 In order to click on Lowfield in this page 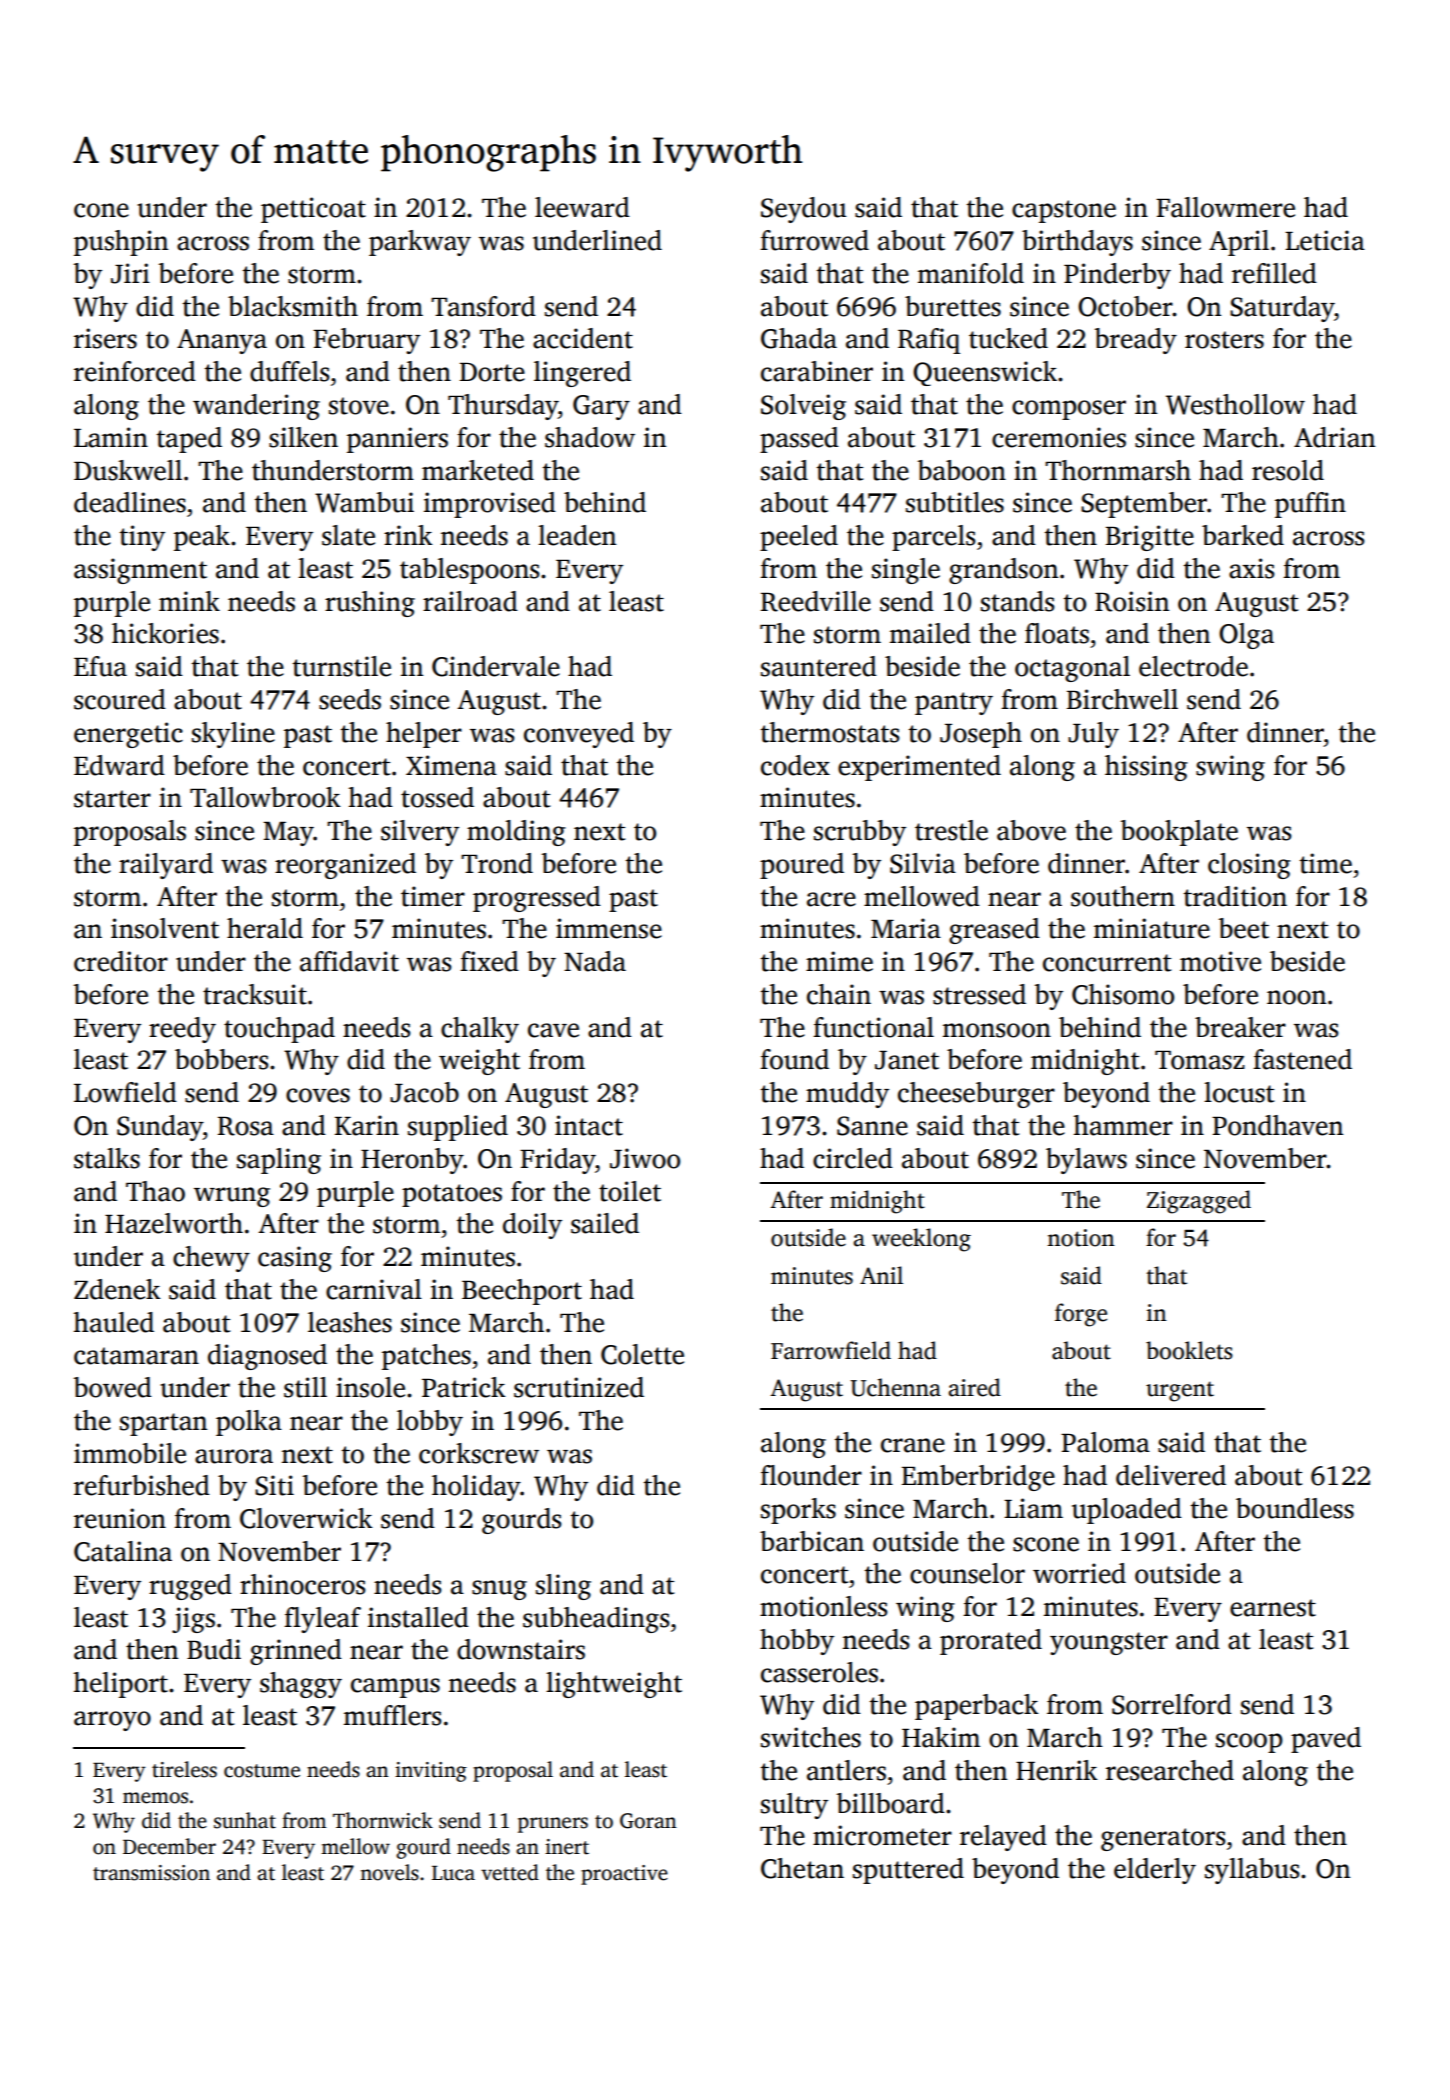, I will do `click(125, 1092)`.
